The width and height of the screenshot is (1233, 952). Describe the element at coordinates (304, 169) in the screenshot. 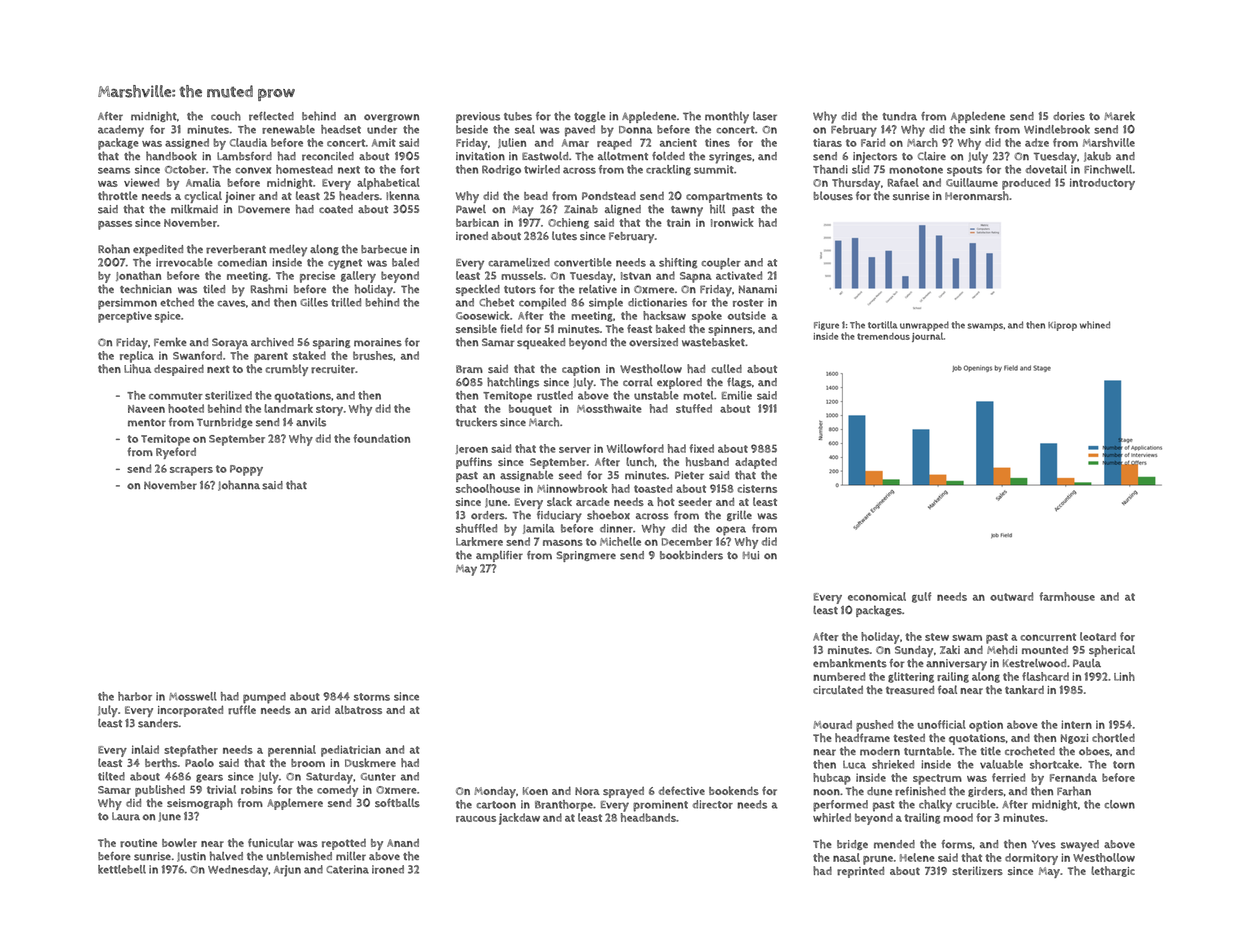

I see `homestead` at that location.
